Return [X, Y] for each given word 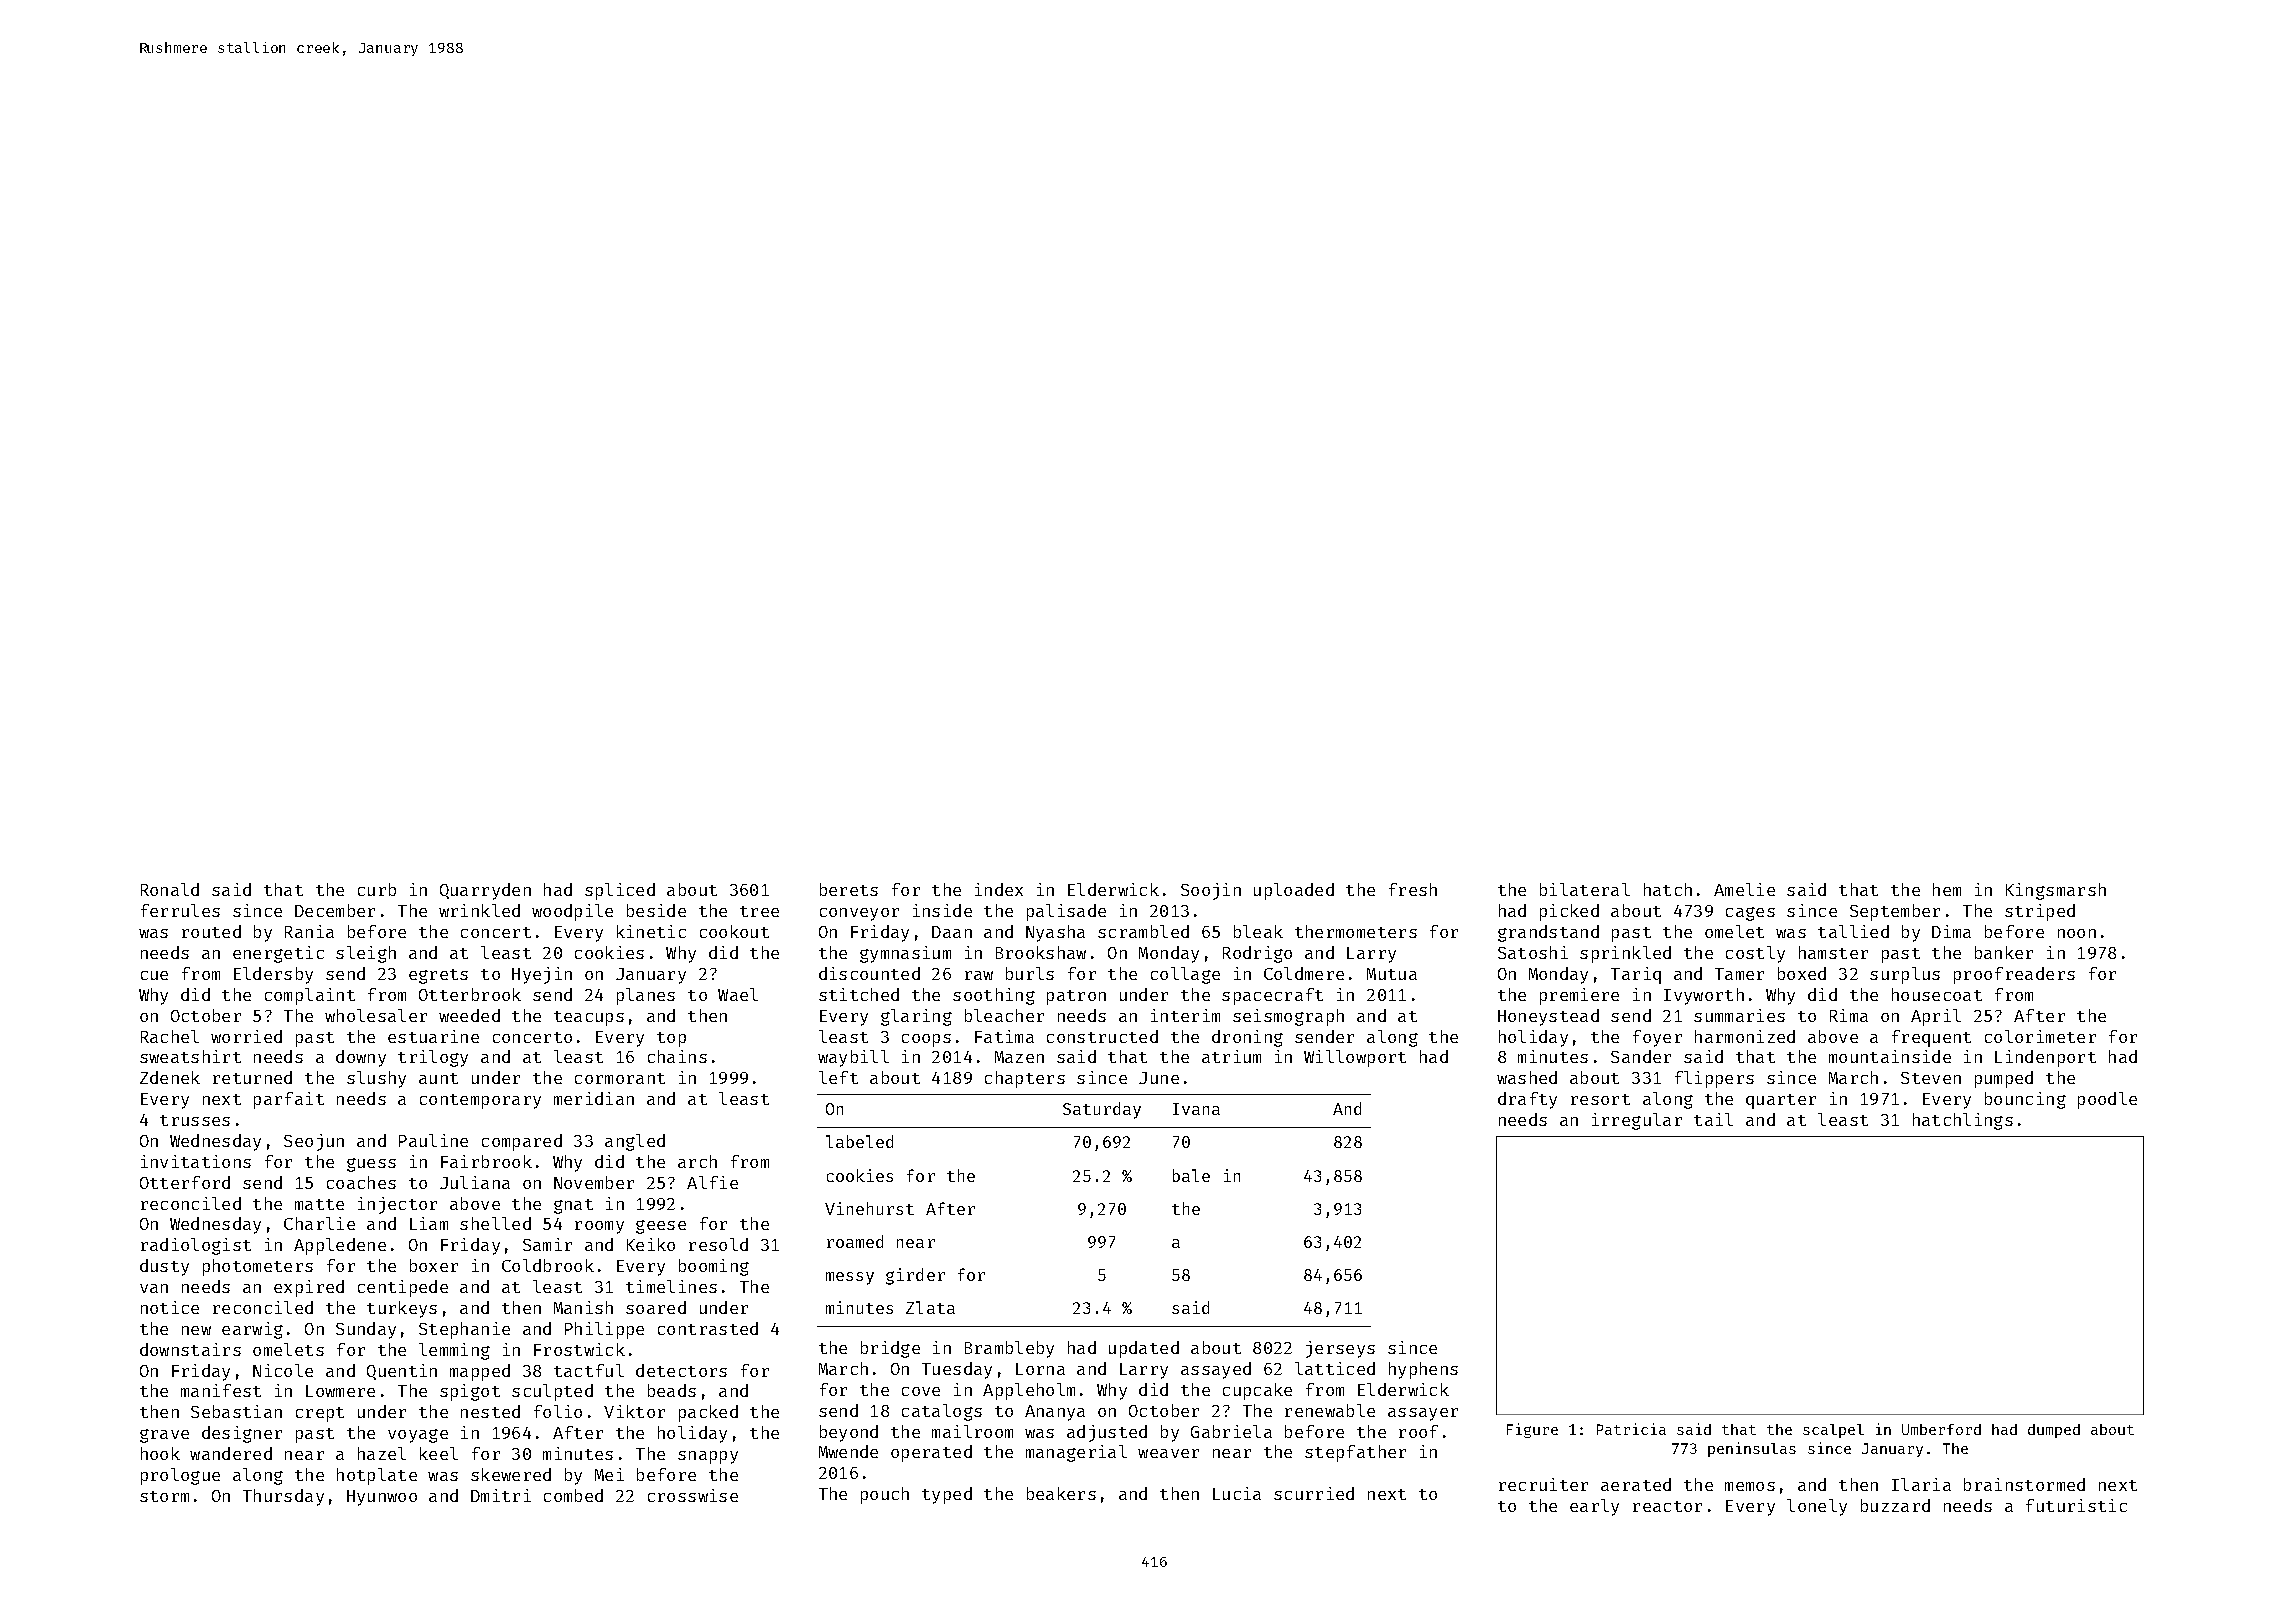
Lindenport [2045, 1058]
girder [915, 1276]
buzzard [1895, 1505]
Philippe [604, 1330]
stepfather [1355, 1453]
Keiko [651, 1244]
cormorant [620, 1078]
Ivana [1196, 1109]
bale [1191, 1175]
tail [1713, 1119]
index [999, 889]
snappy [708, 1457]
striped [2040, 912]
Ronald [170, 889]
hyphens [1423, 1370]
